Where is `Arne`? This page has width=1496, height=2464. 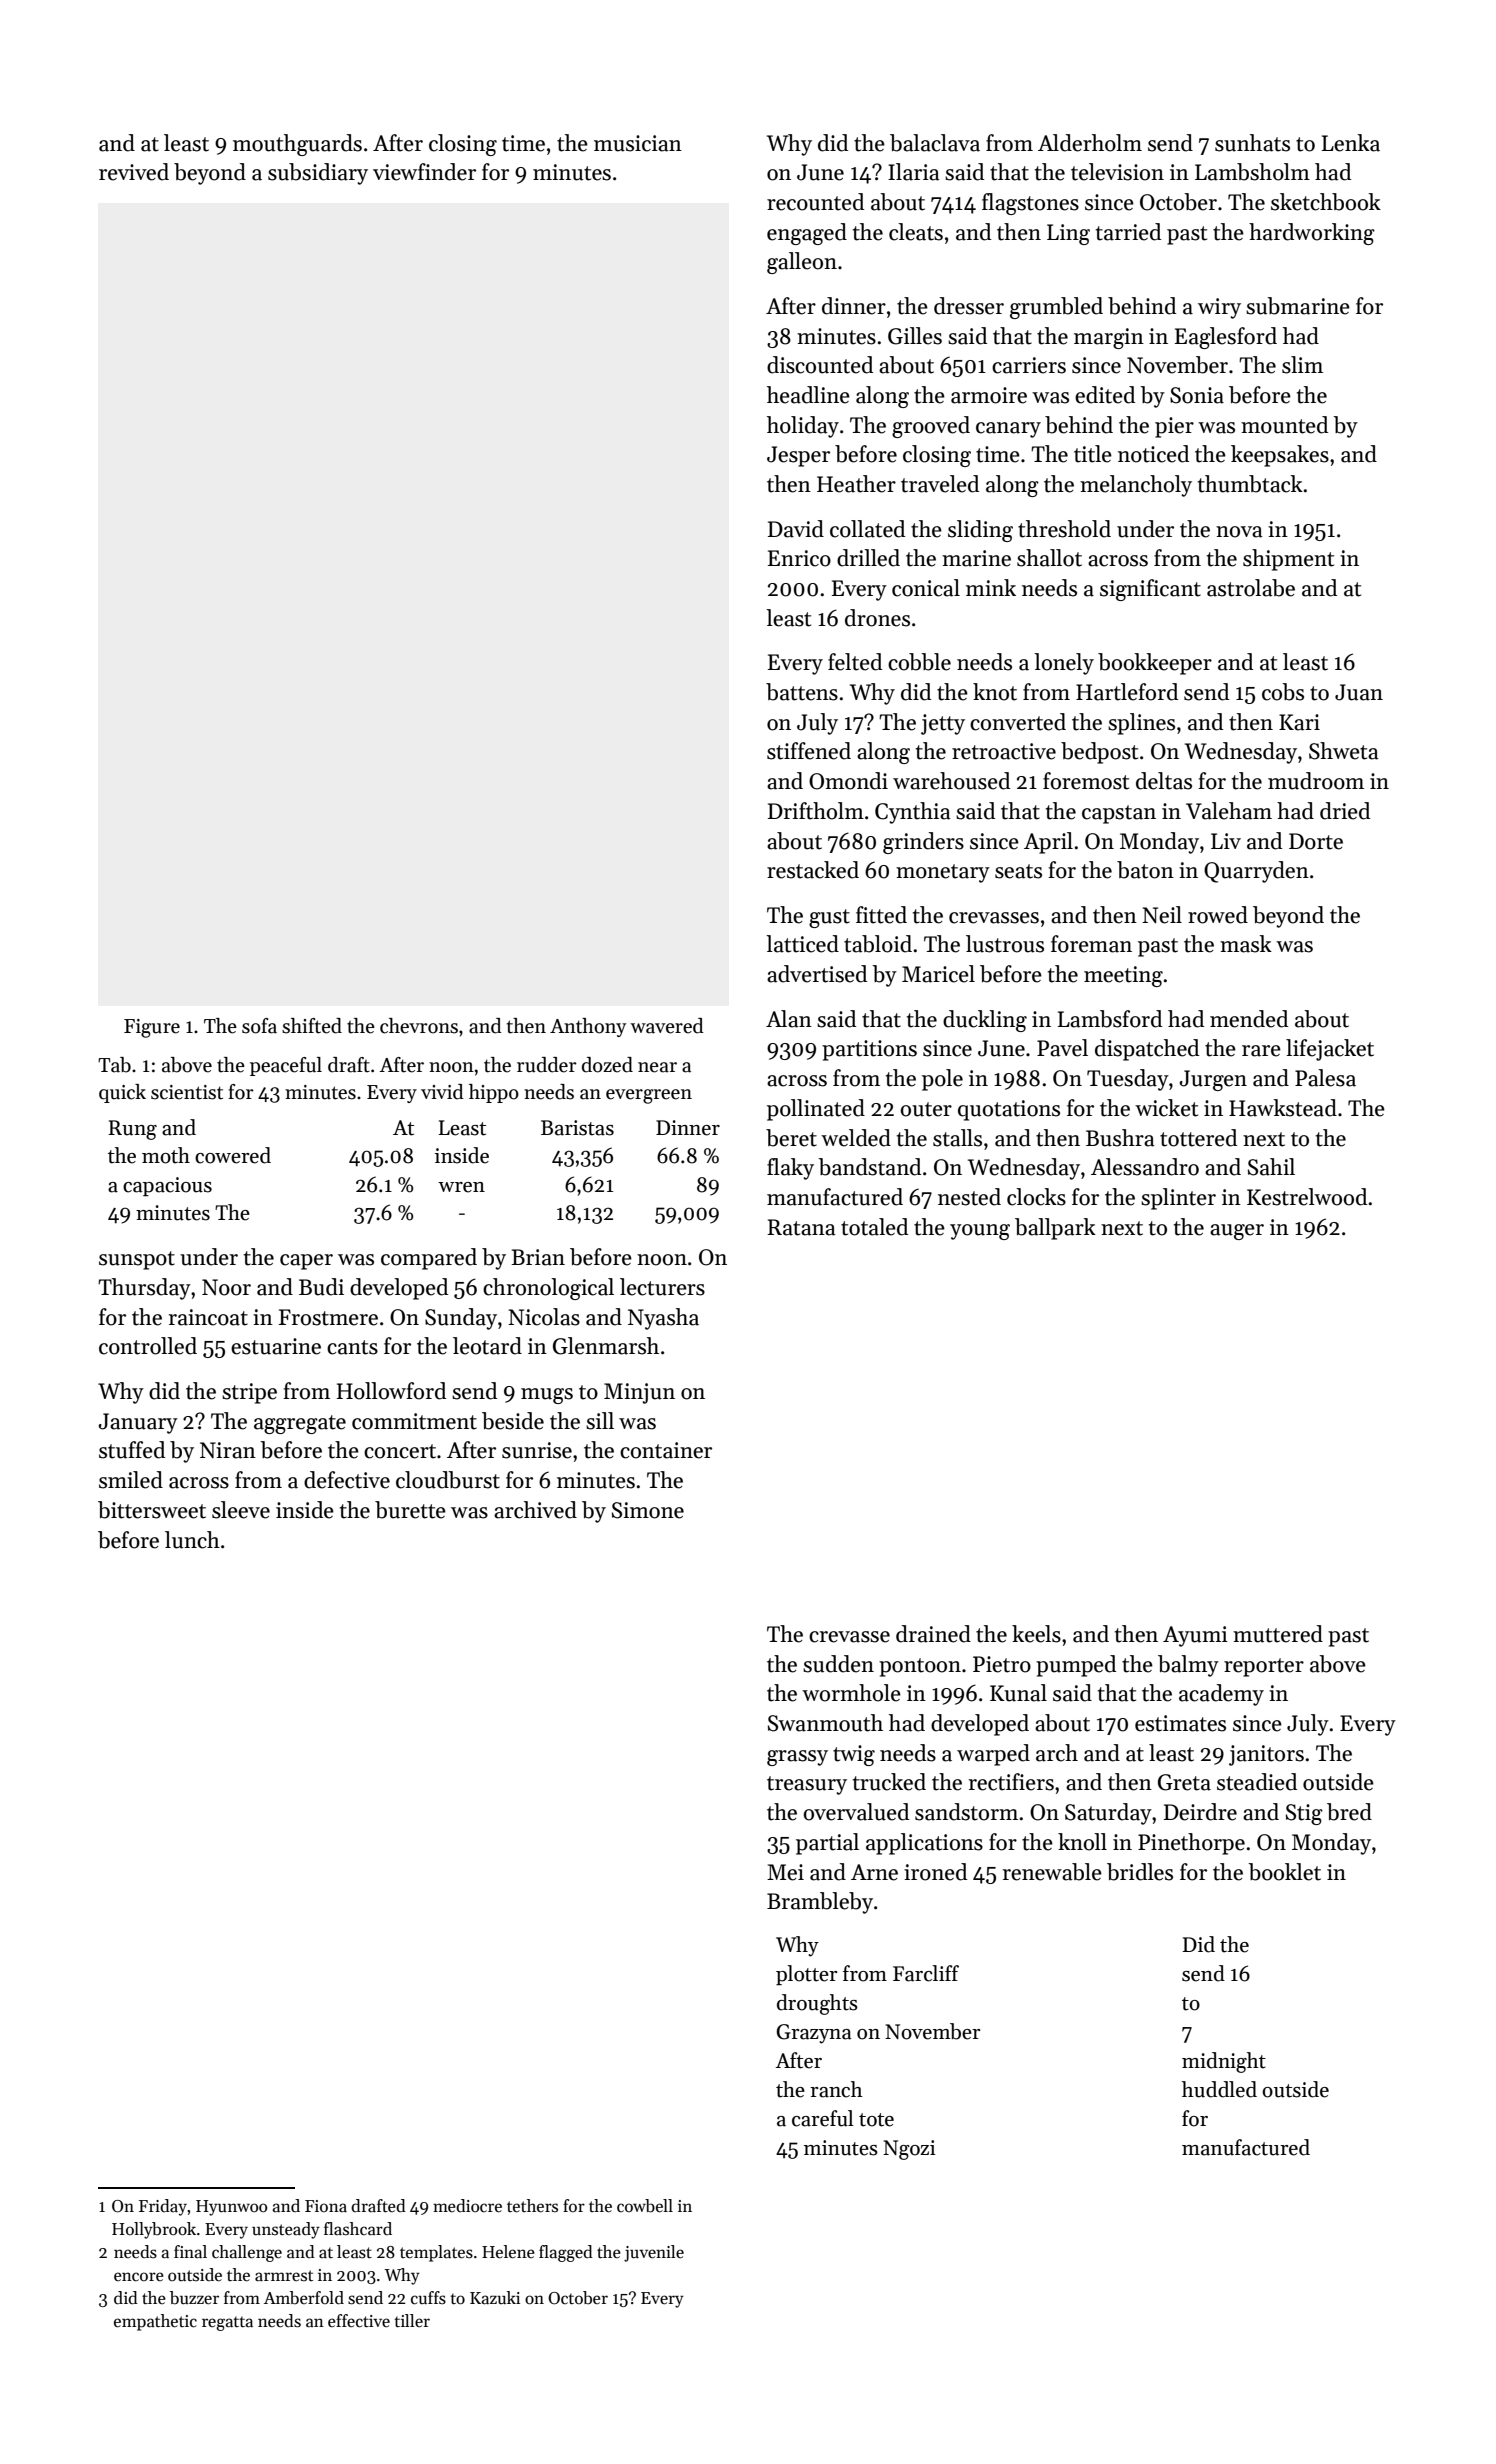
Arne is located at coordinates (874, 1872).
